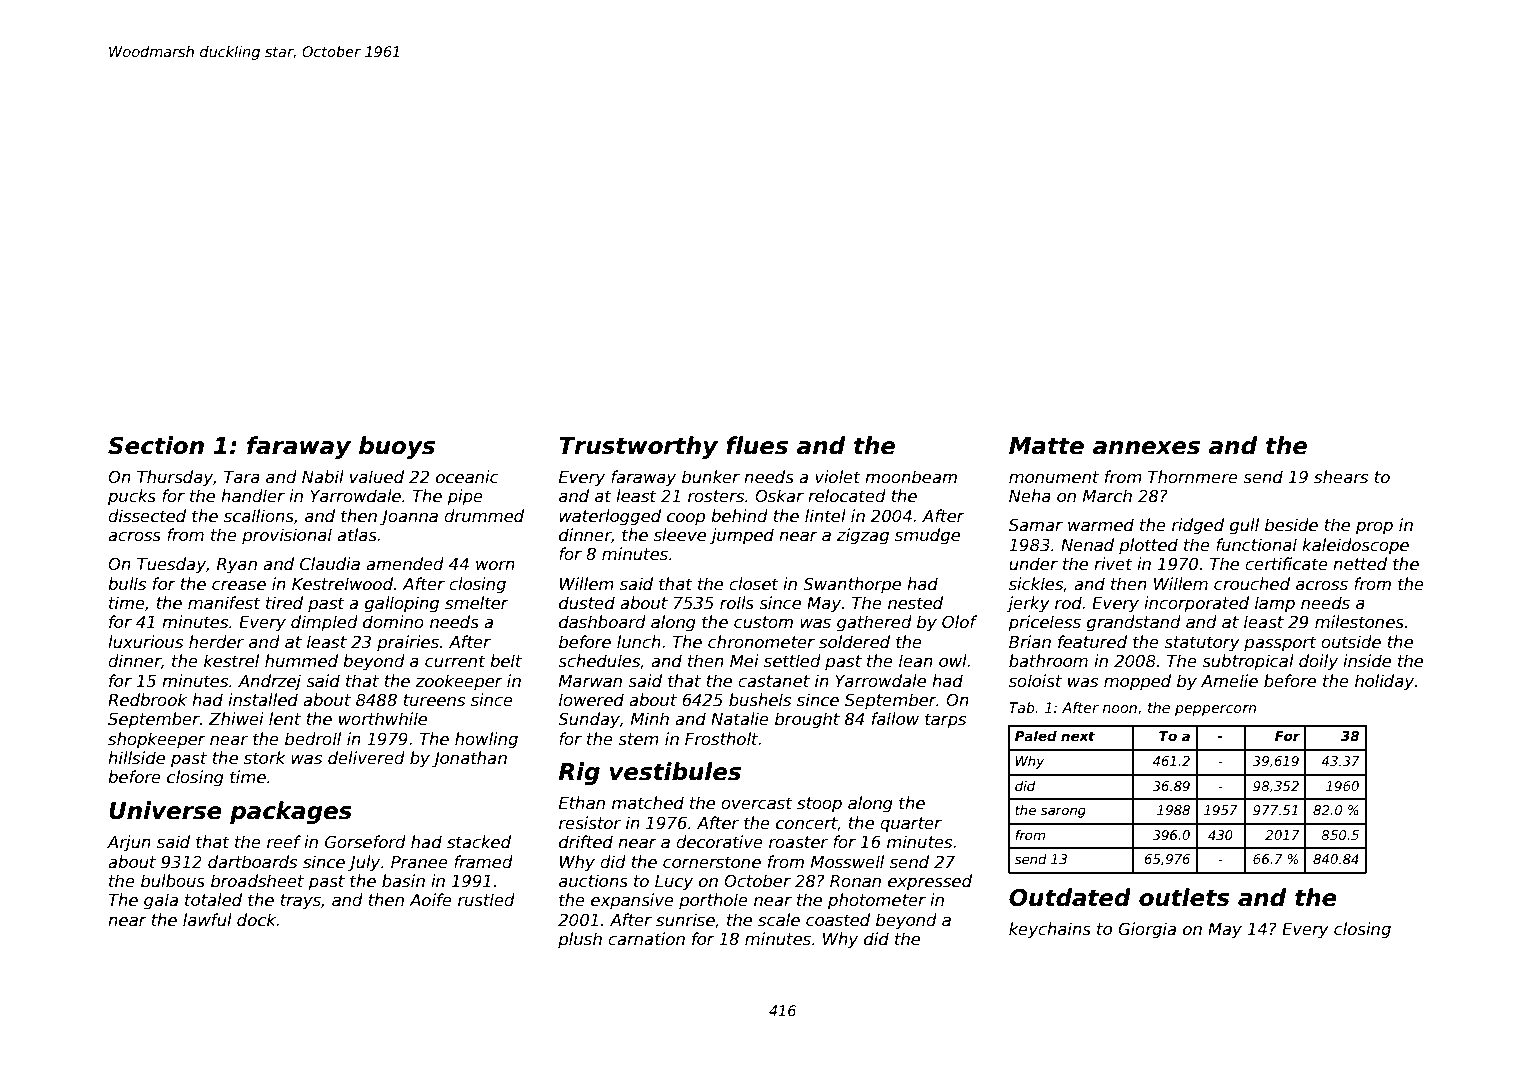 Image resolution: width=1538 pixels, height=1087 pixels. I want to click on Paled, so click(1036, 736).
